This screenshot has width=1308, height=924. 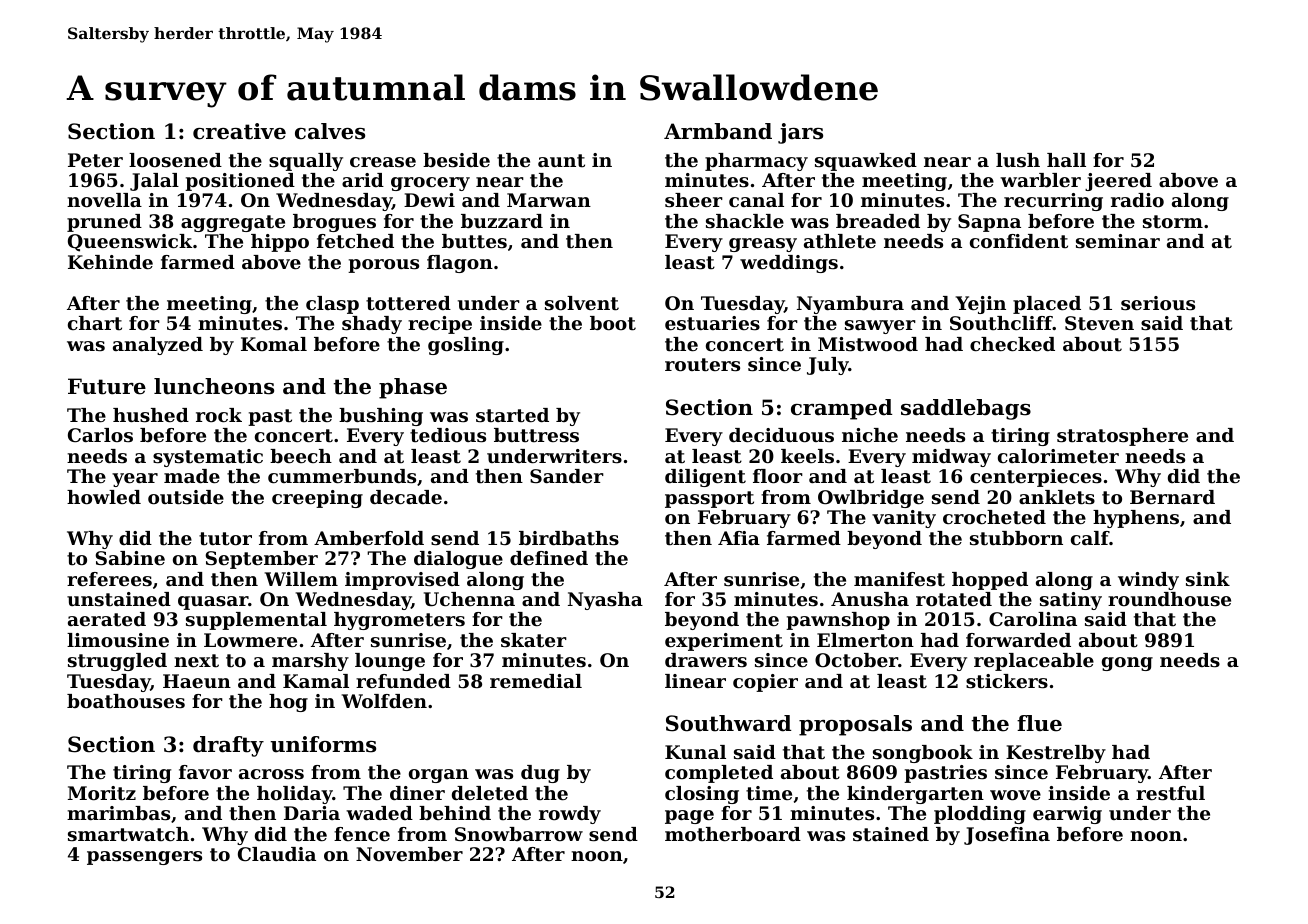 I want to click on Claudia, so click(x=277, y=854).
